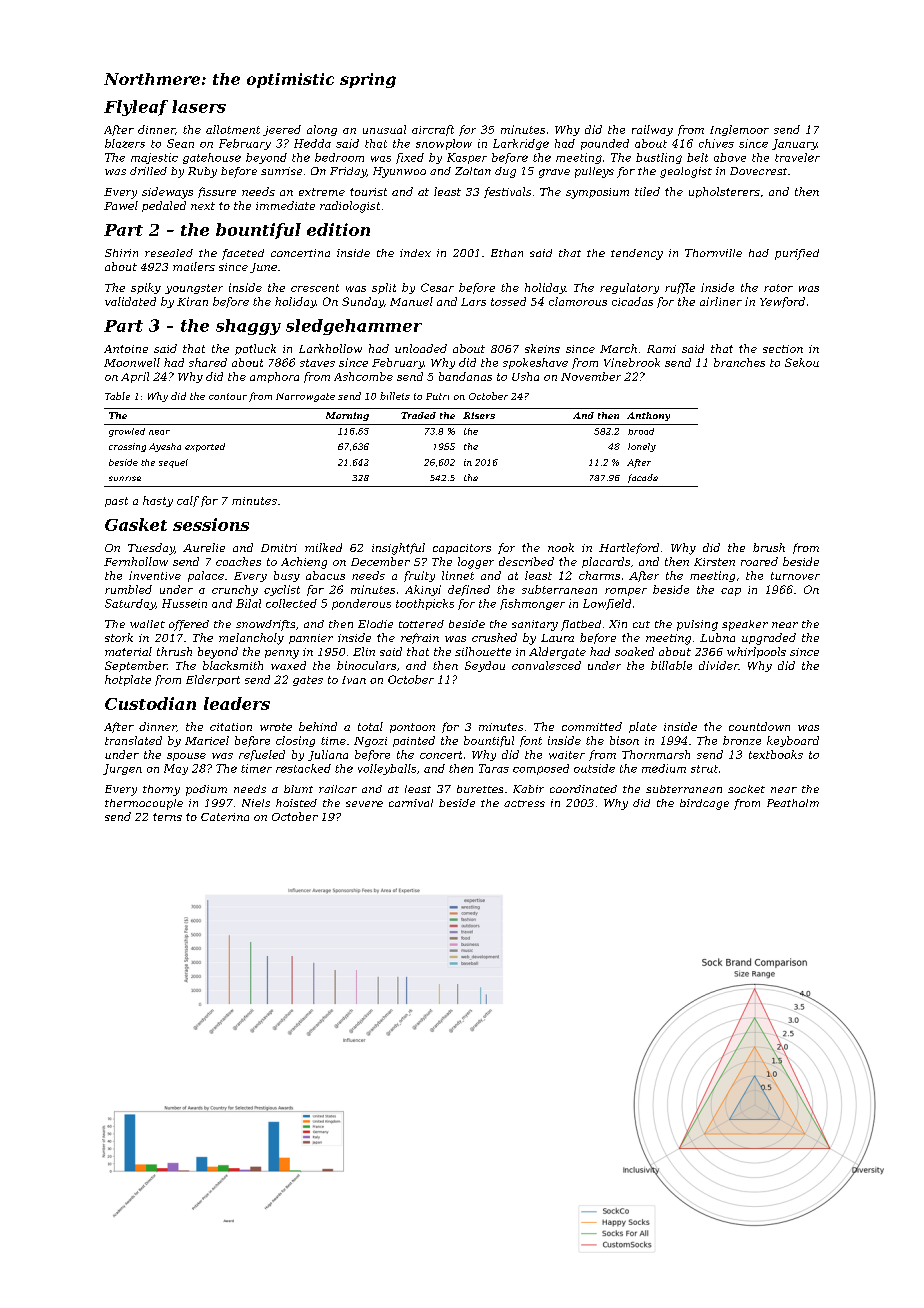  I want to click on aircraft, so click(433, 130).
